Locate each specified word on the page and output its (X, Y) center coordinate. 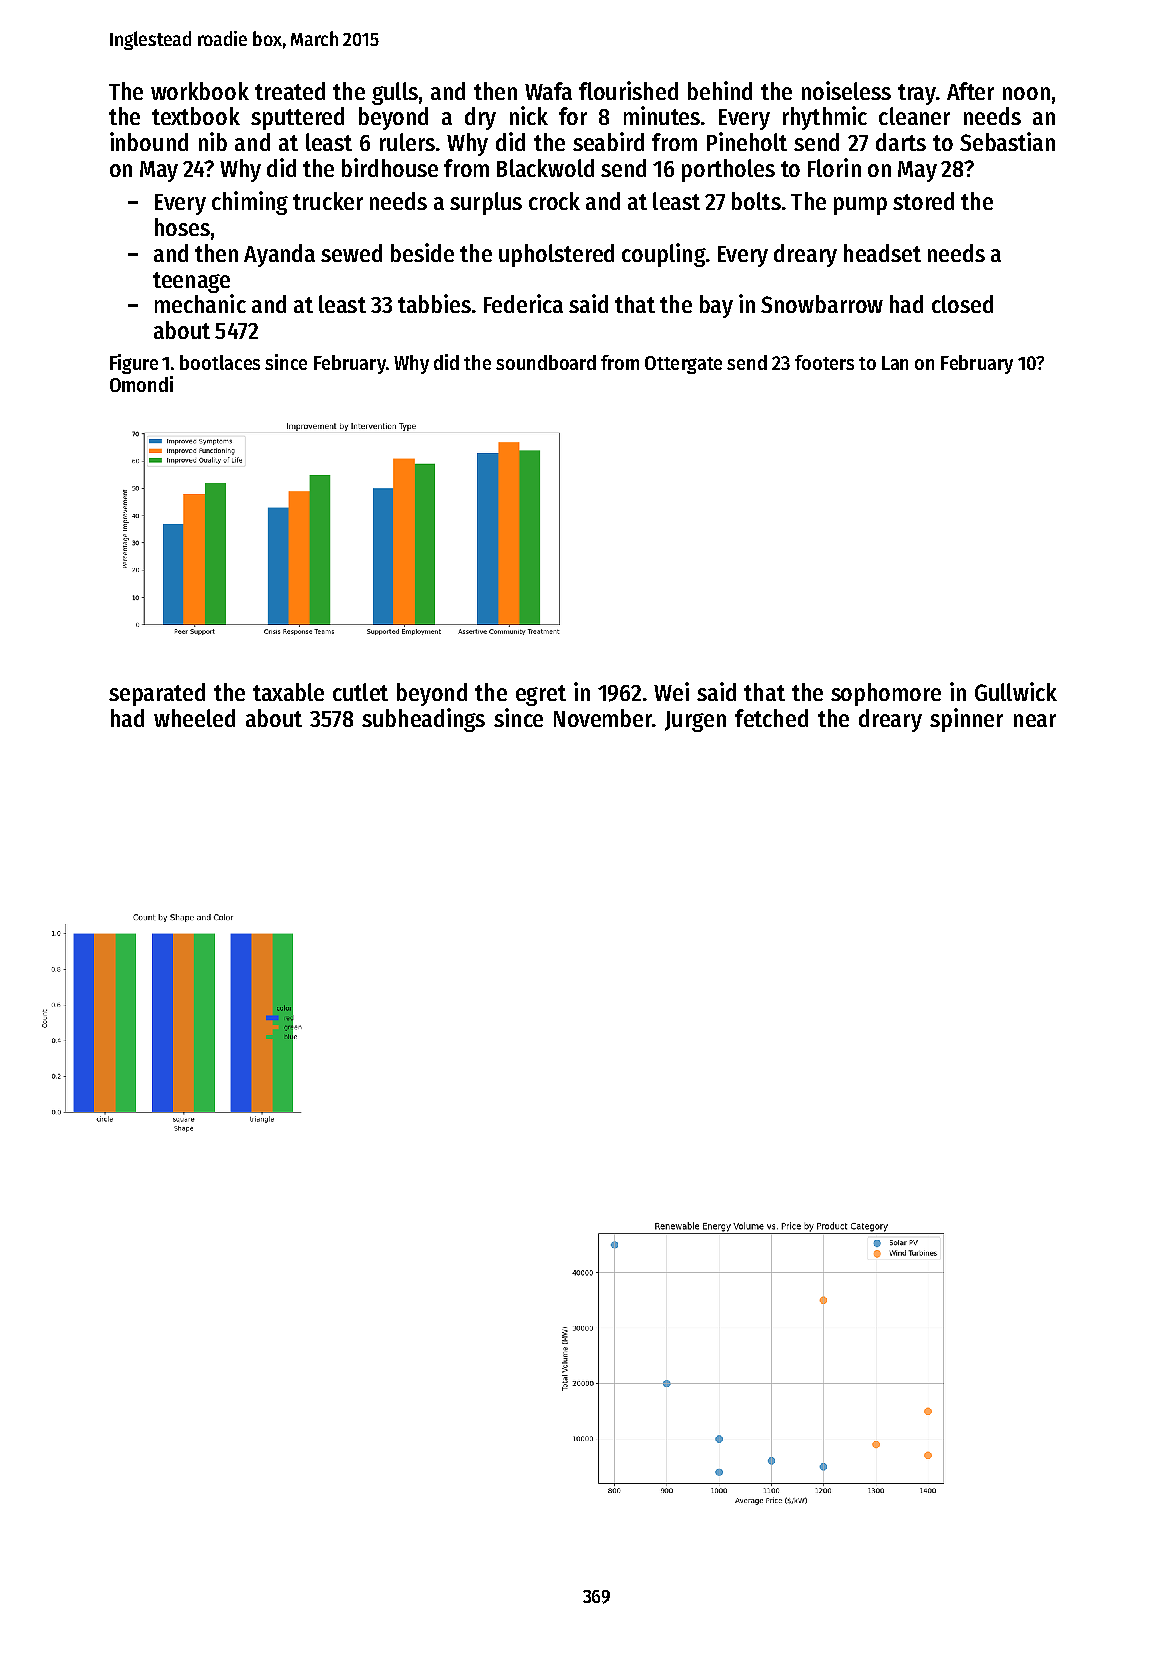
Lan (895, 363)
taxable (288, 692)
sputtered (297, 118)
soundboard (546, 362)
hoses (182, 227)
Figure (134, 364)
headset (882, 253)
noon (1026, 93)
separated (157, 694)
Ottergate (683, 365)
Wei (671, 691)
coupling (664, 255)
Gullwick (1016, 691)
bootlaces (220, 362)
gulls (395, 93)
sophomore (886, 694)
